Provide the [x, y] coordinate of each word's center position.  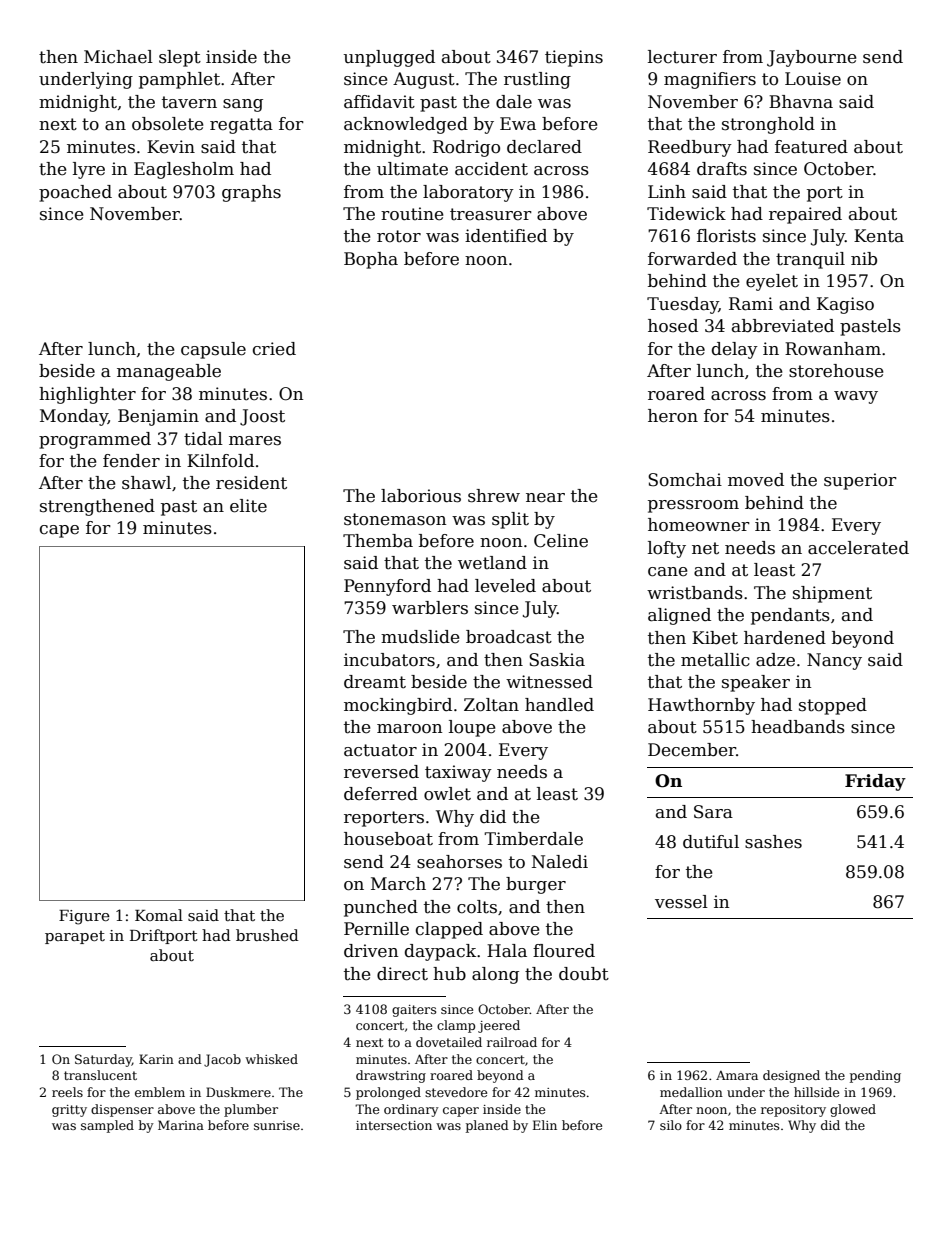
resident [251, 483]
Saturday [103, 1060]
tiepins [574, 58]
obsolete [168, 124]
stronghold [768, 125]
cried [274, 349]
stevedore [456, 1092]
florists [726, 236]
